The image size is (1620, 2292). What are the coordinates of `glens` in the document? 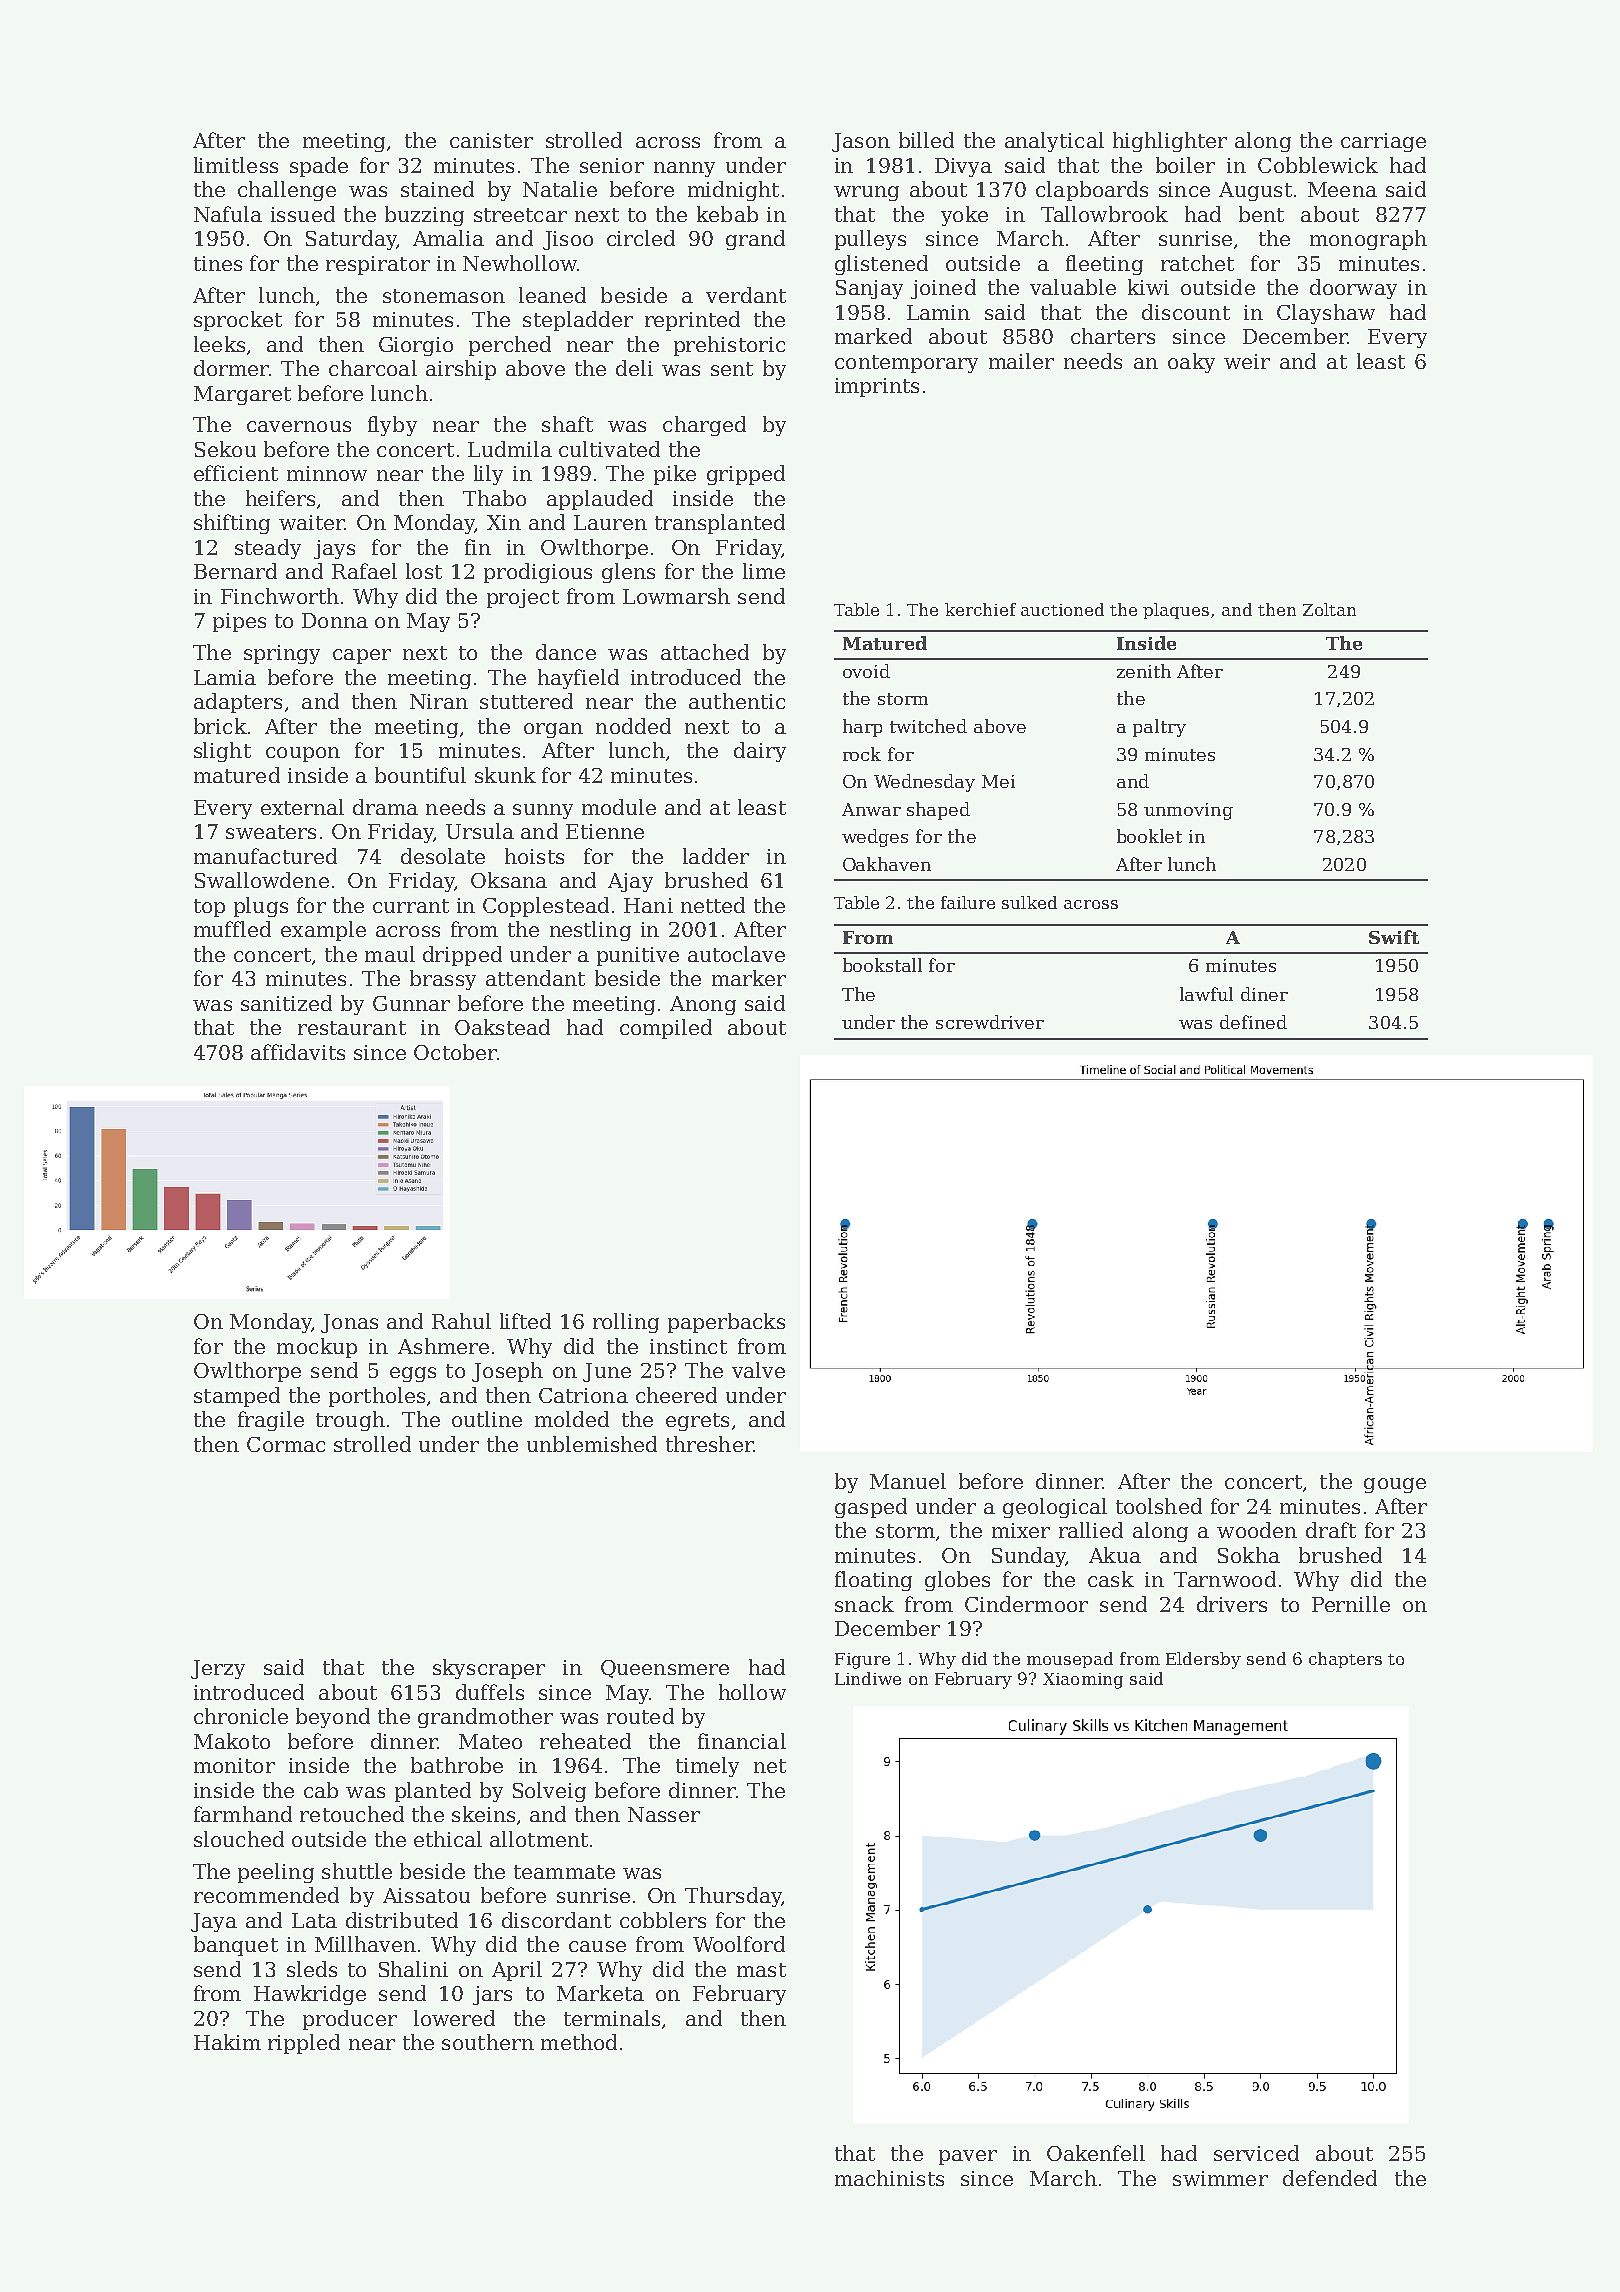 It's located at (628, 573).
